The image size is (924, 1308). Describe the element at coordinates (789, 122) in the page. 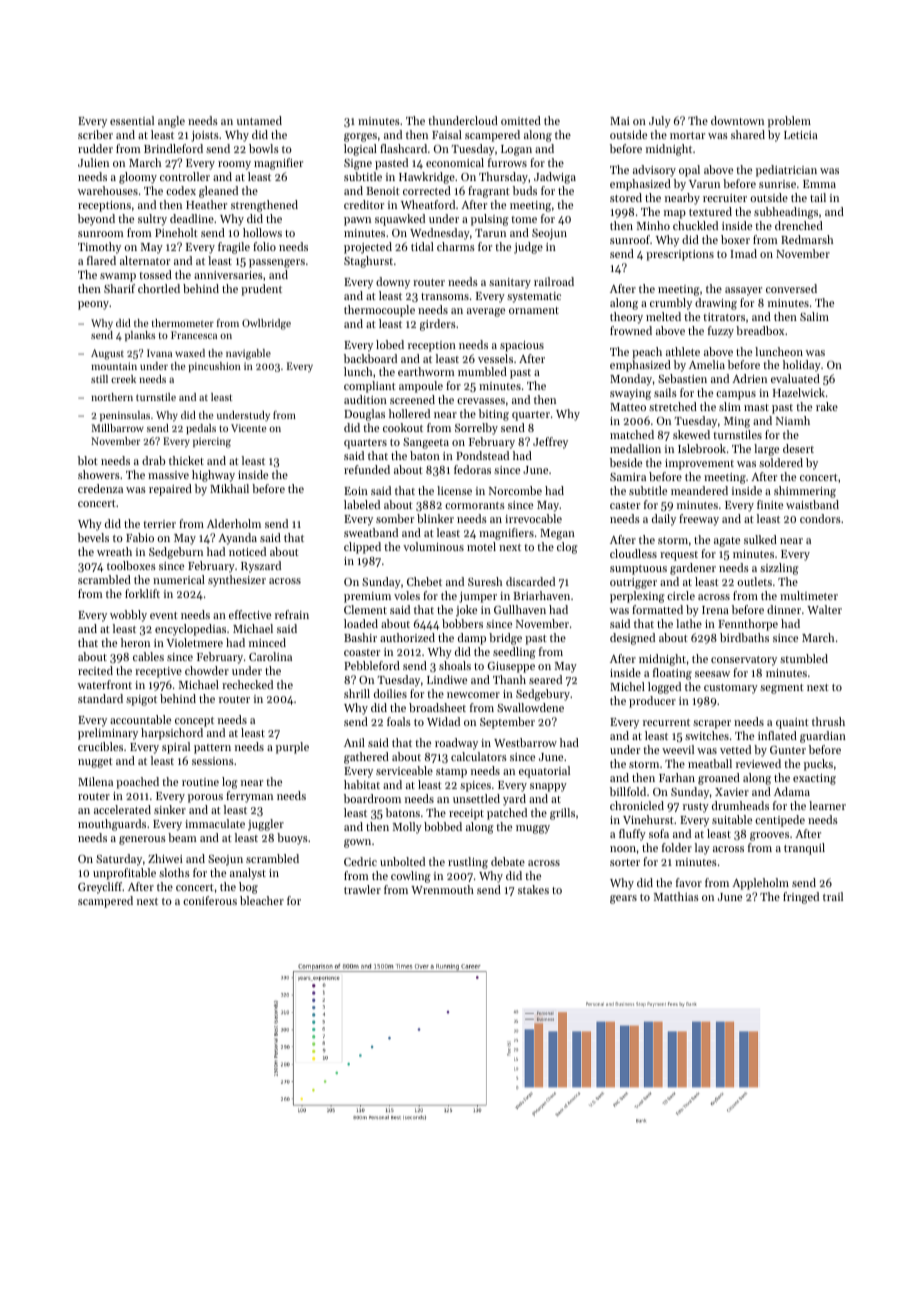

I see `problem` at that location.
